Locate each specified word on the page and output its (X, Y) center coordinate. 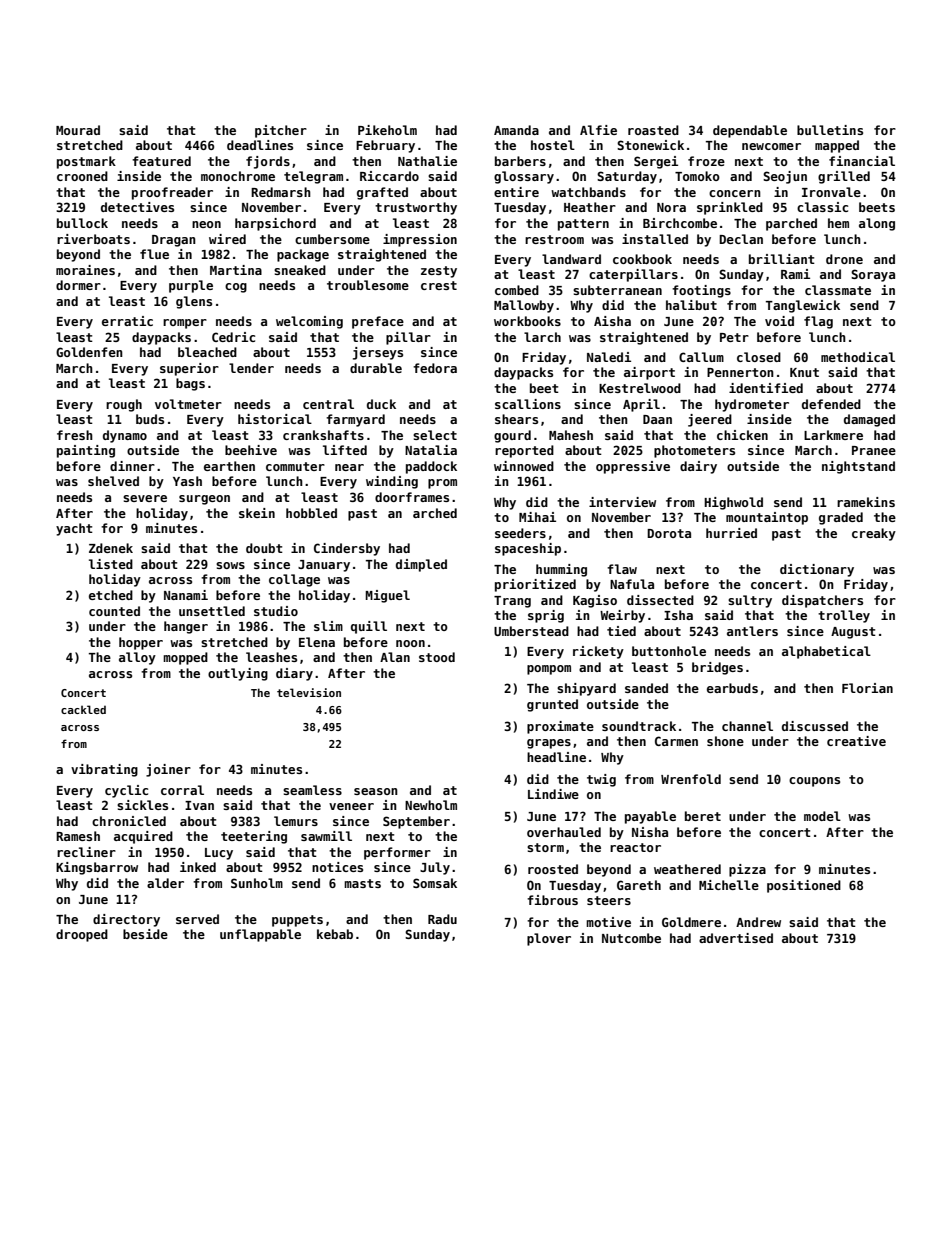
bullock (82, 223)
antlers (752, 631)
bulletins (830, 130)
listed (111, 564)
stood (437, 657)
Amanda (516, 130)
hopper (141, 643)
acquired (143, 837)
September (416, 822)
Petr (734, 337)
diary (294, 674)
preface (378, 322)
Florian (867, 688)
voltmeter (188, 404)
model (822, 816)
